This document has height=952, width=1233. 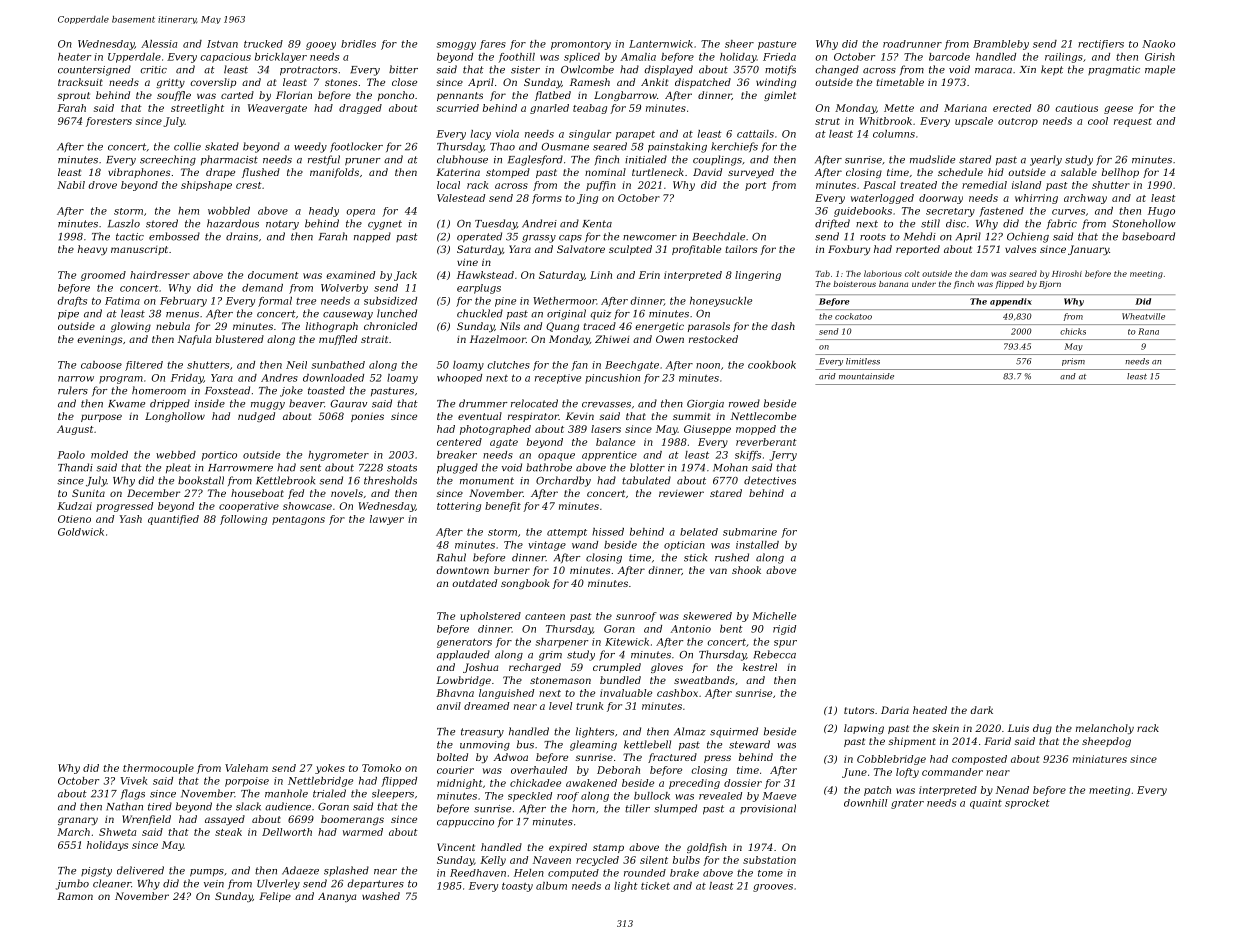 What do you see at coordinates (1133, 122) in the document?
I see `request` at bounding box center [1133, 122].
